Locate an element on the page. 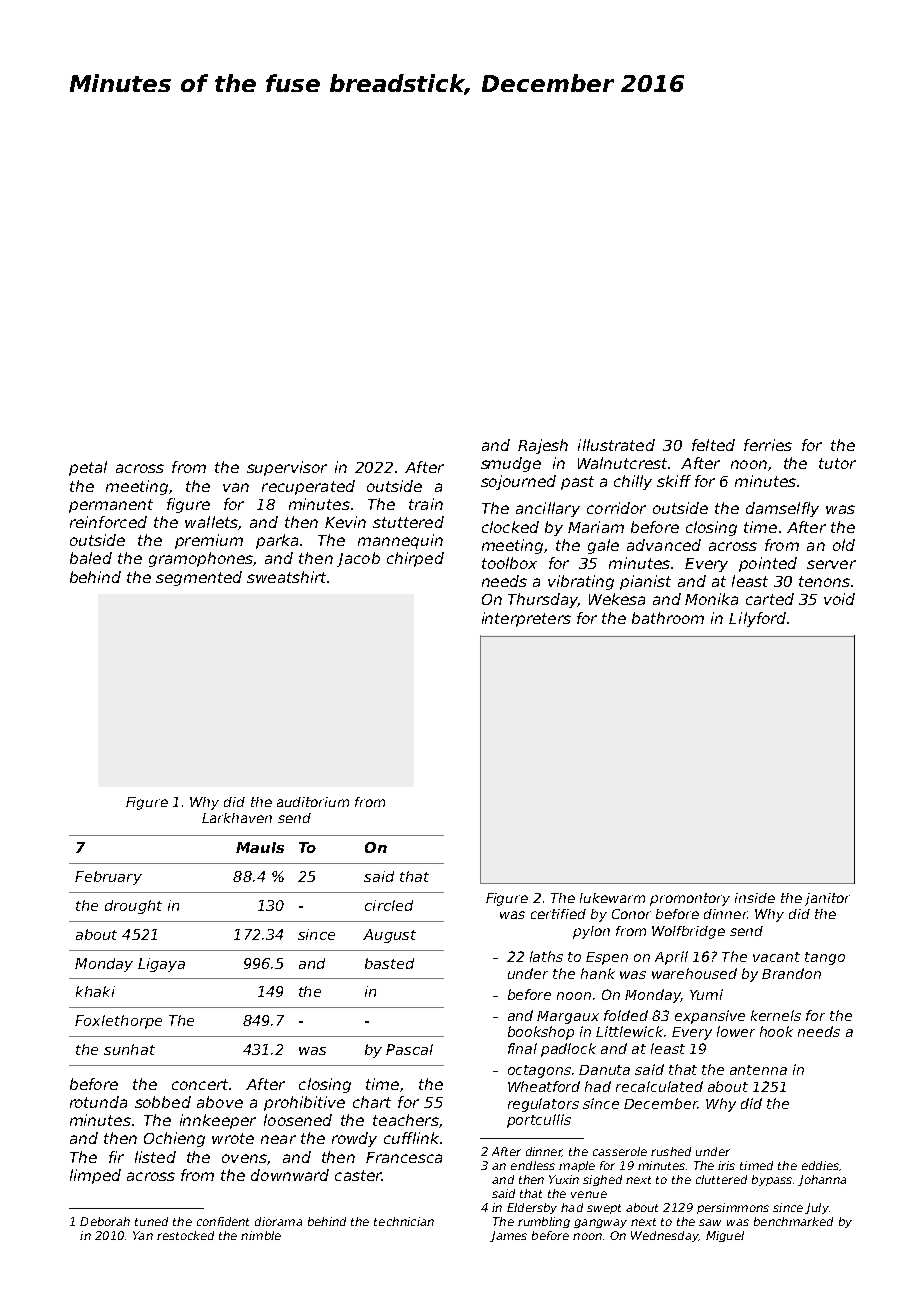 This document has height=1314, width=924. petal is located at coordinates (88, 468).
